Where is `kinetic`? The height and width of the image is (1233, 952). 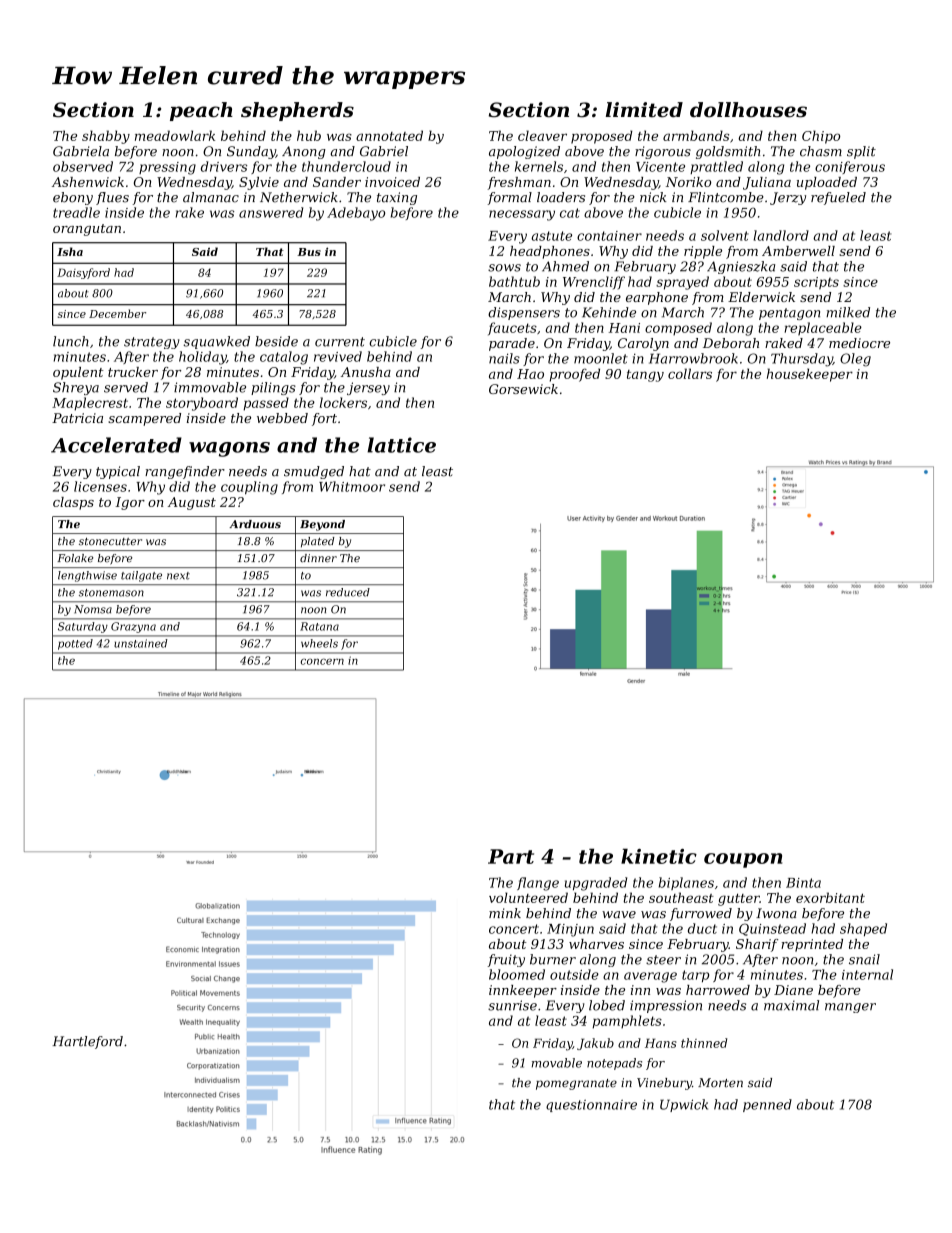 kinetic is located at coordinates (659, 856).
